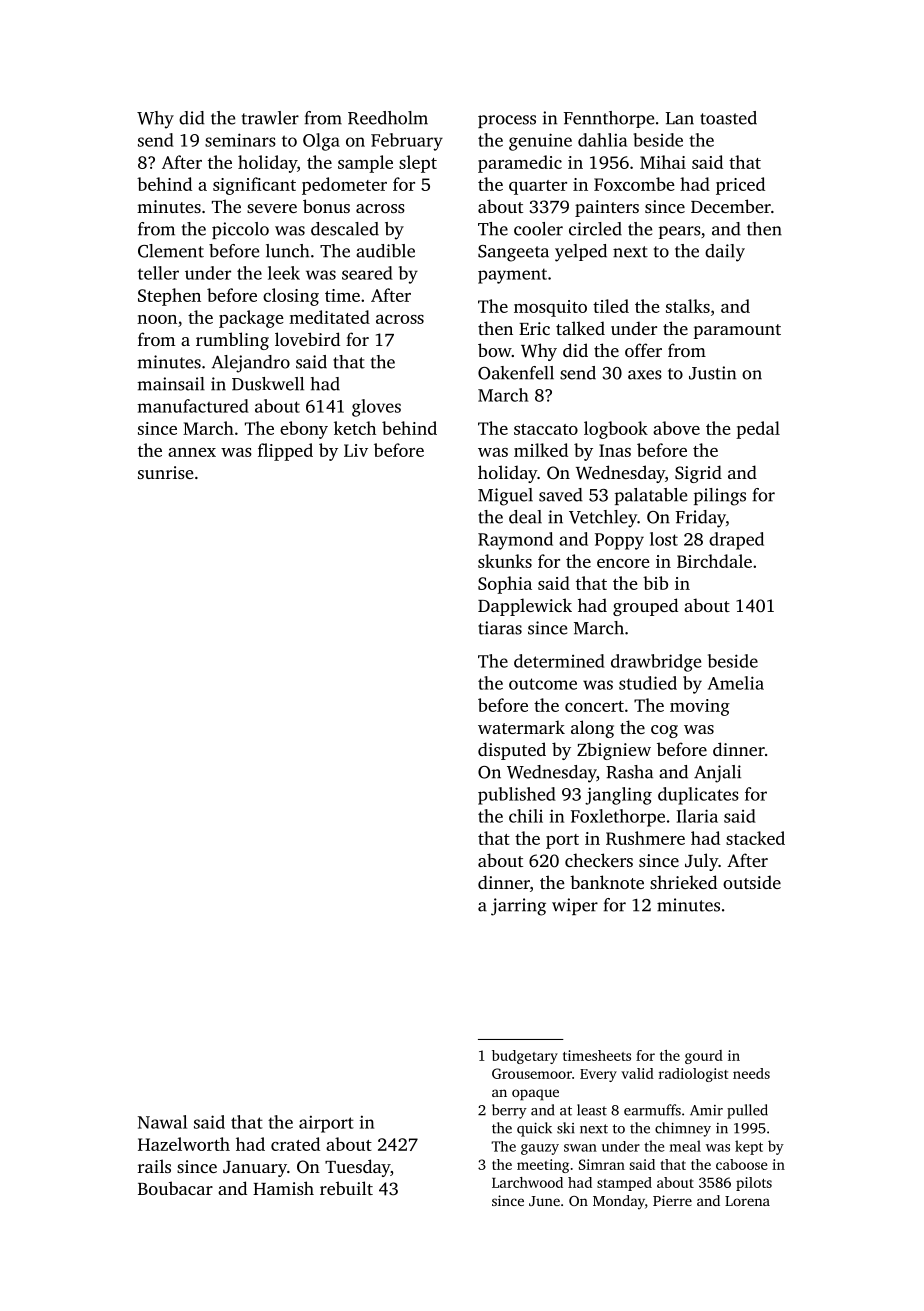  I want to click on process, so click(507, 121).
